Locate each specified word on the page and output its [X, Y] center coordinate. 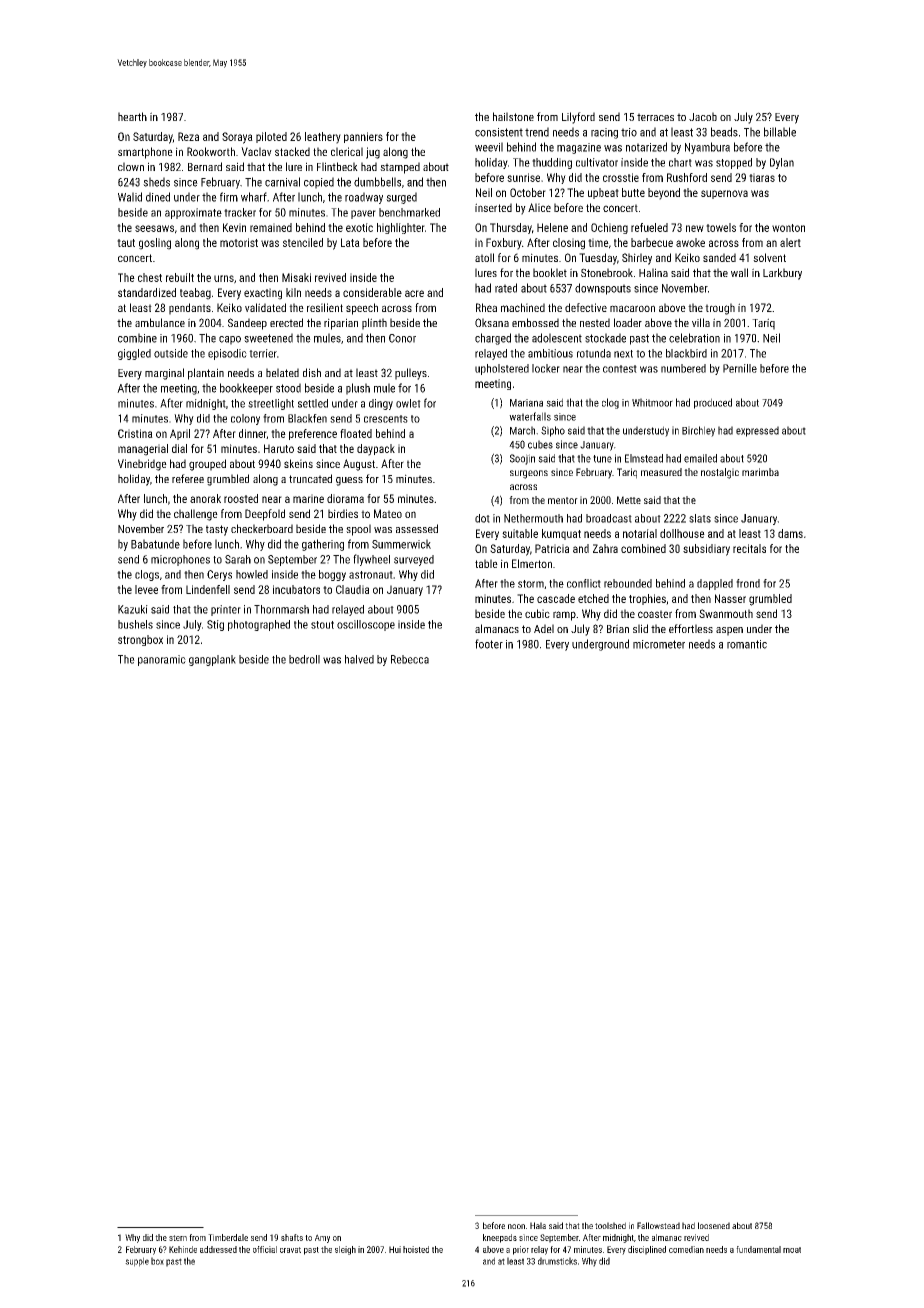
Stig [215, 625]
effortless [691, 628]
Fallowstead [658, 1225]
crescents [386, 419]
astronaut [371, 575]
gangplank [212, 660]
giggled [134, 354]
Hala [538, 1225]
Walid [130, 197]
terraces [655, 117]
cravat [290, 1250]
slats [700, 518]
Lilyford [578, 118]
